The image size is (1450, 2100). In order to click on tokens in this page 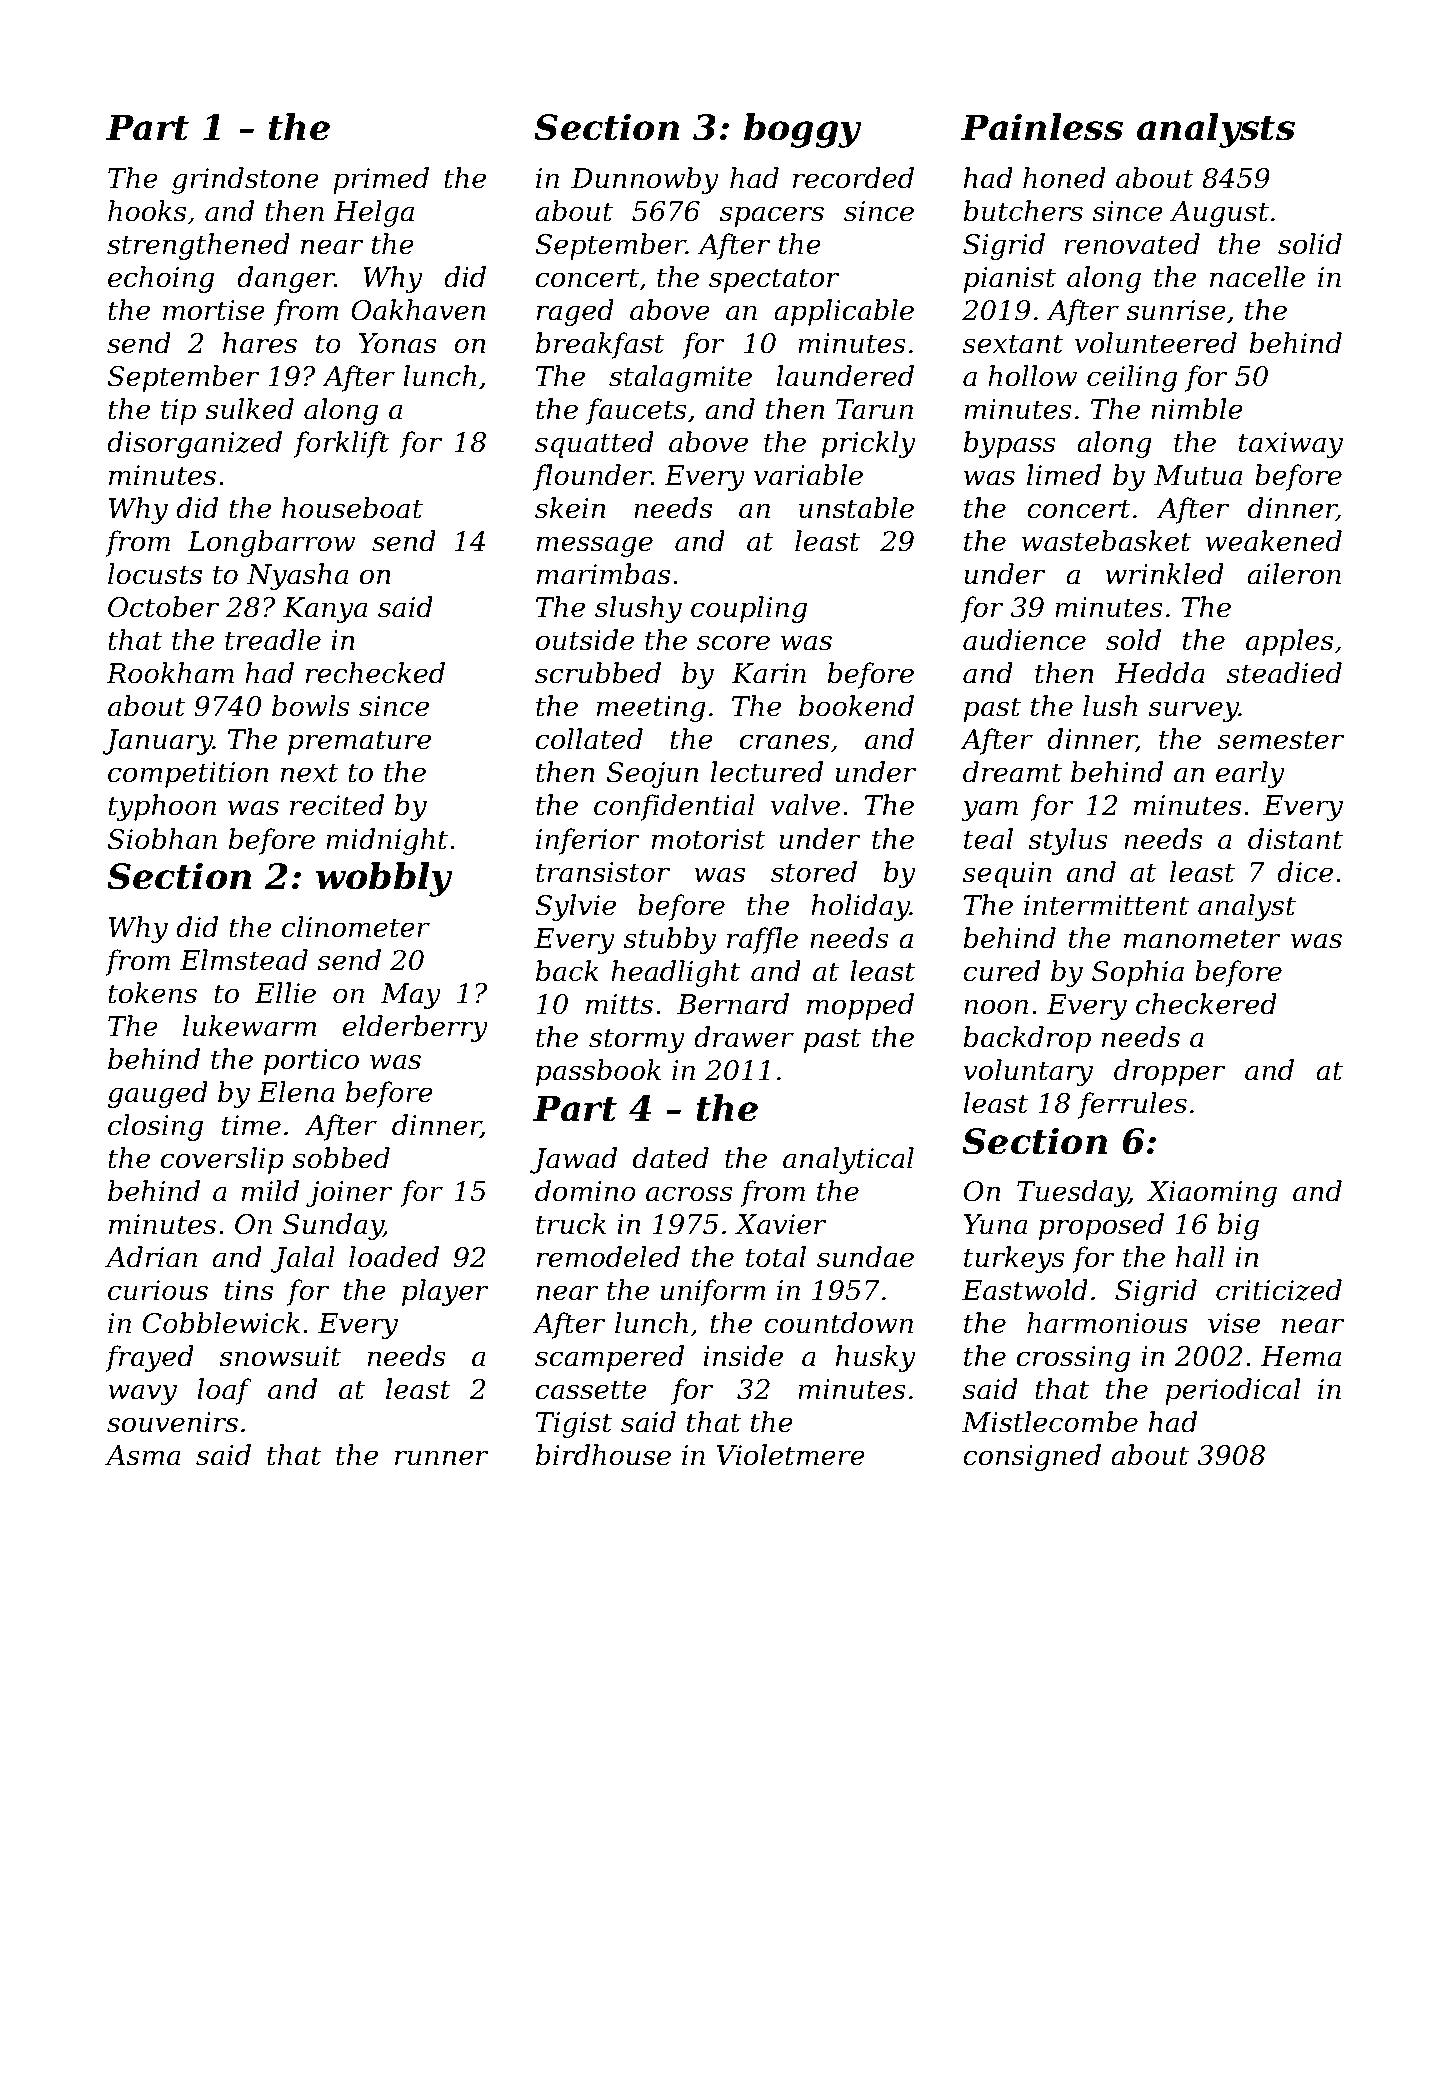, I will do `click(152, 993)`.
